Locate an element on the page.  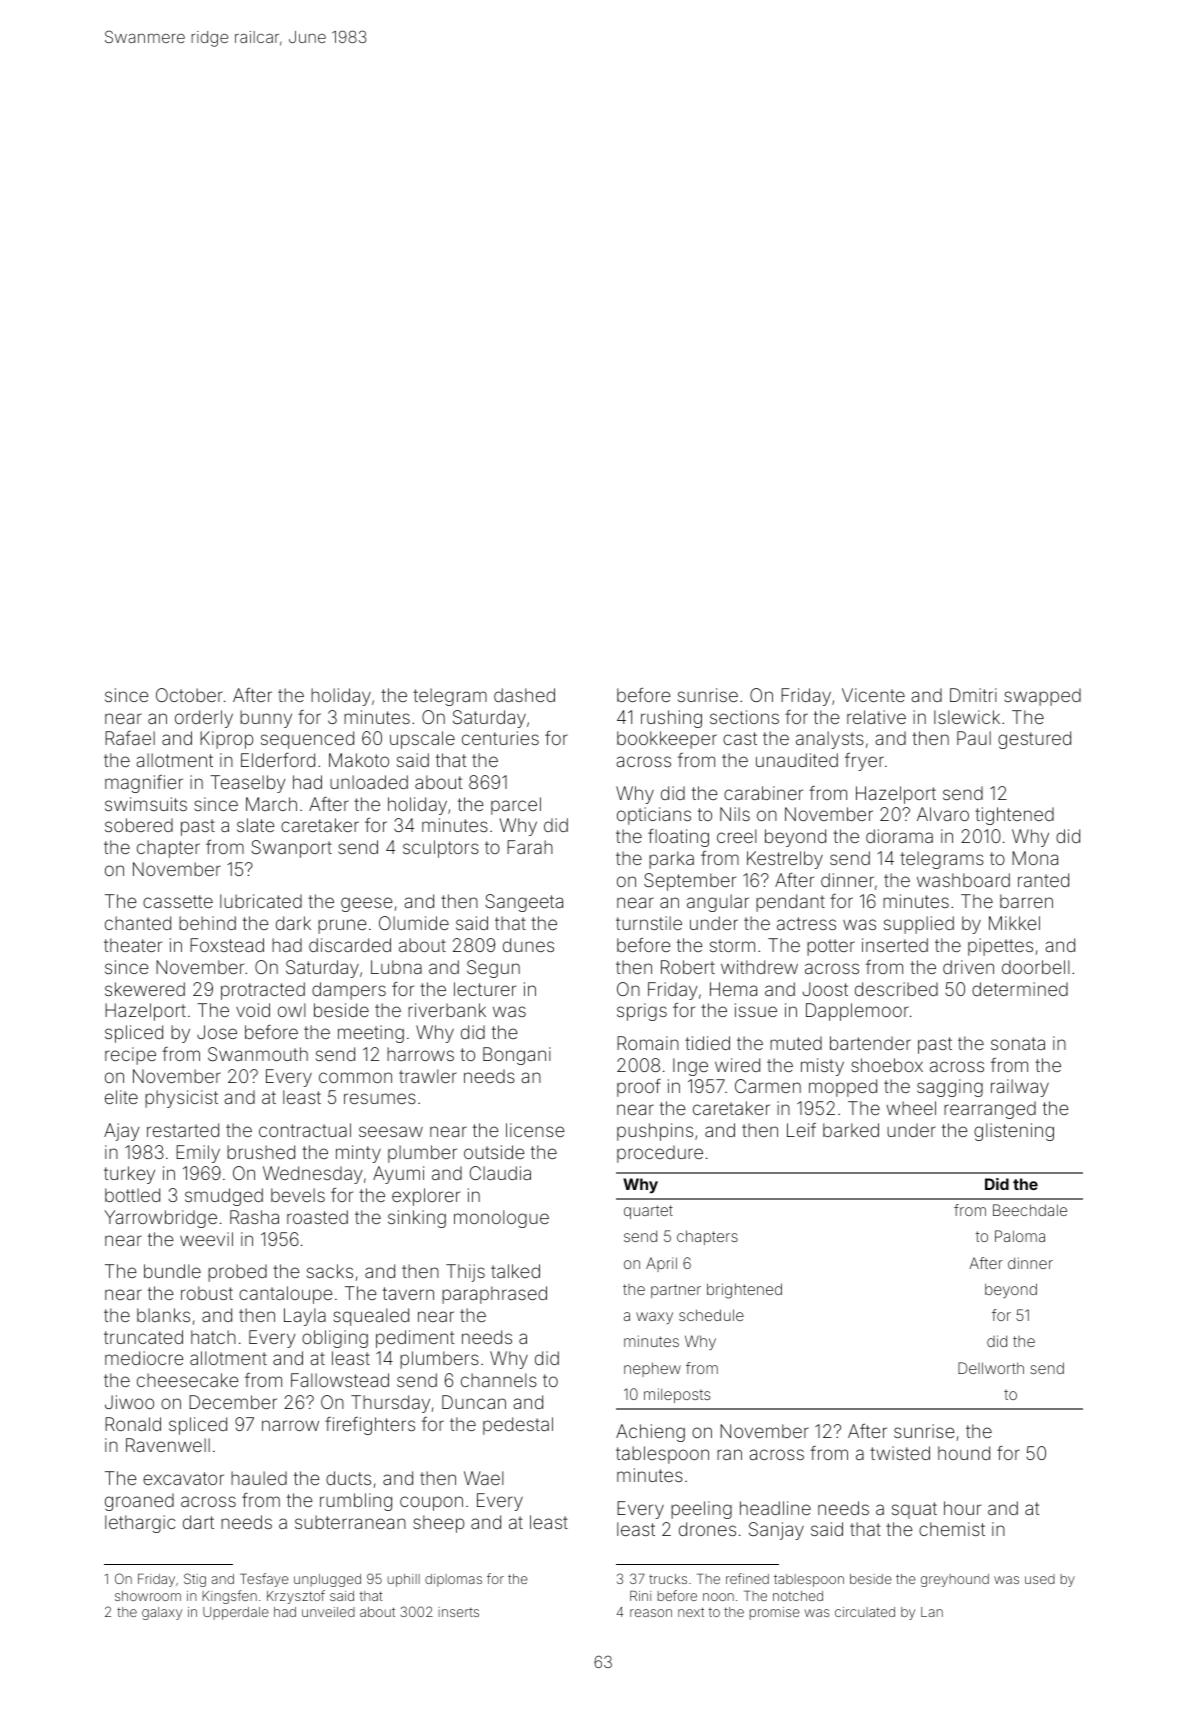
inserts is located at coordinates (458, 1612).
